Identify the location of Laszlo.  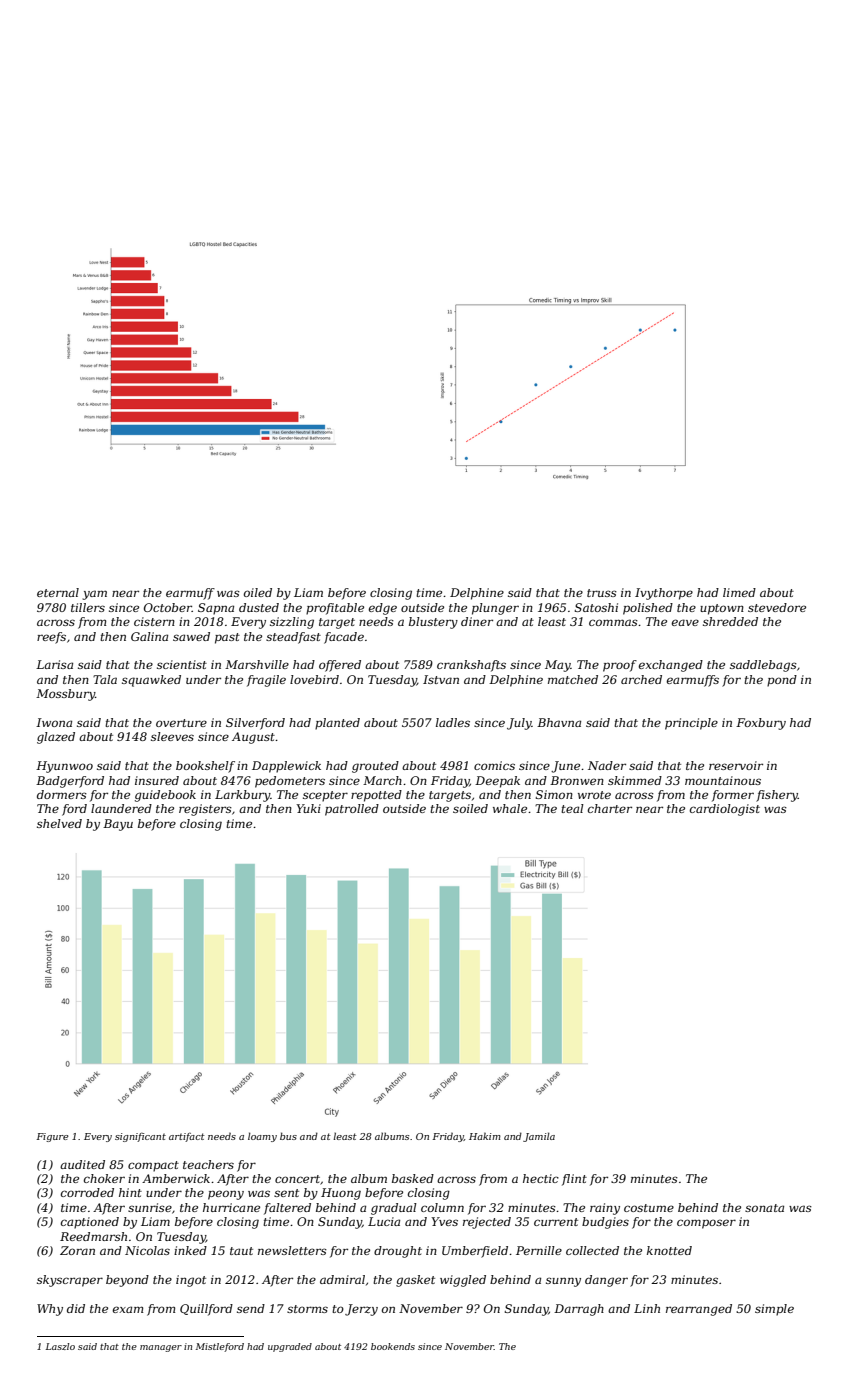
(60, 1346).
